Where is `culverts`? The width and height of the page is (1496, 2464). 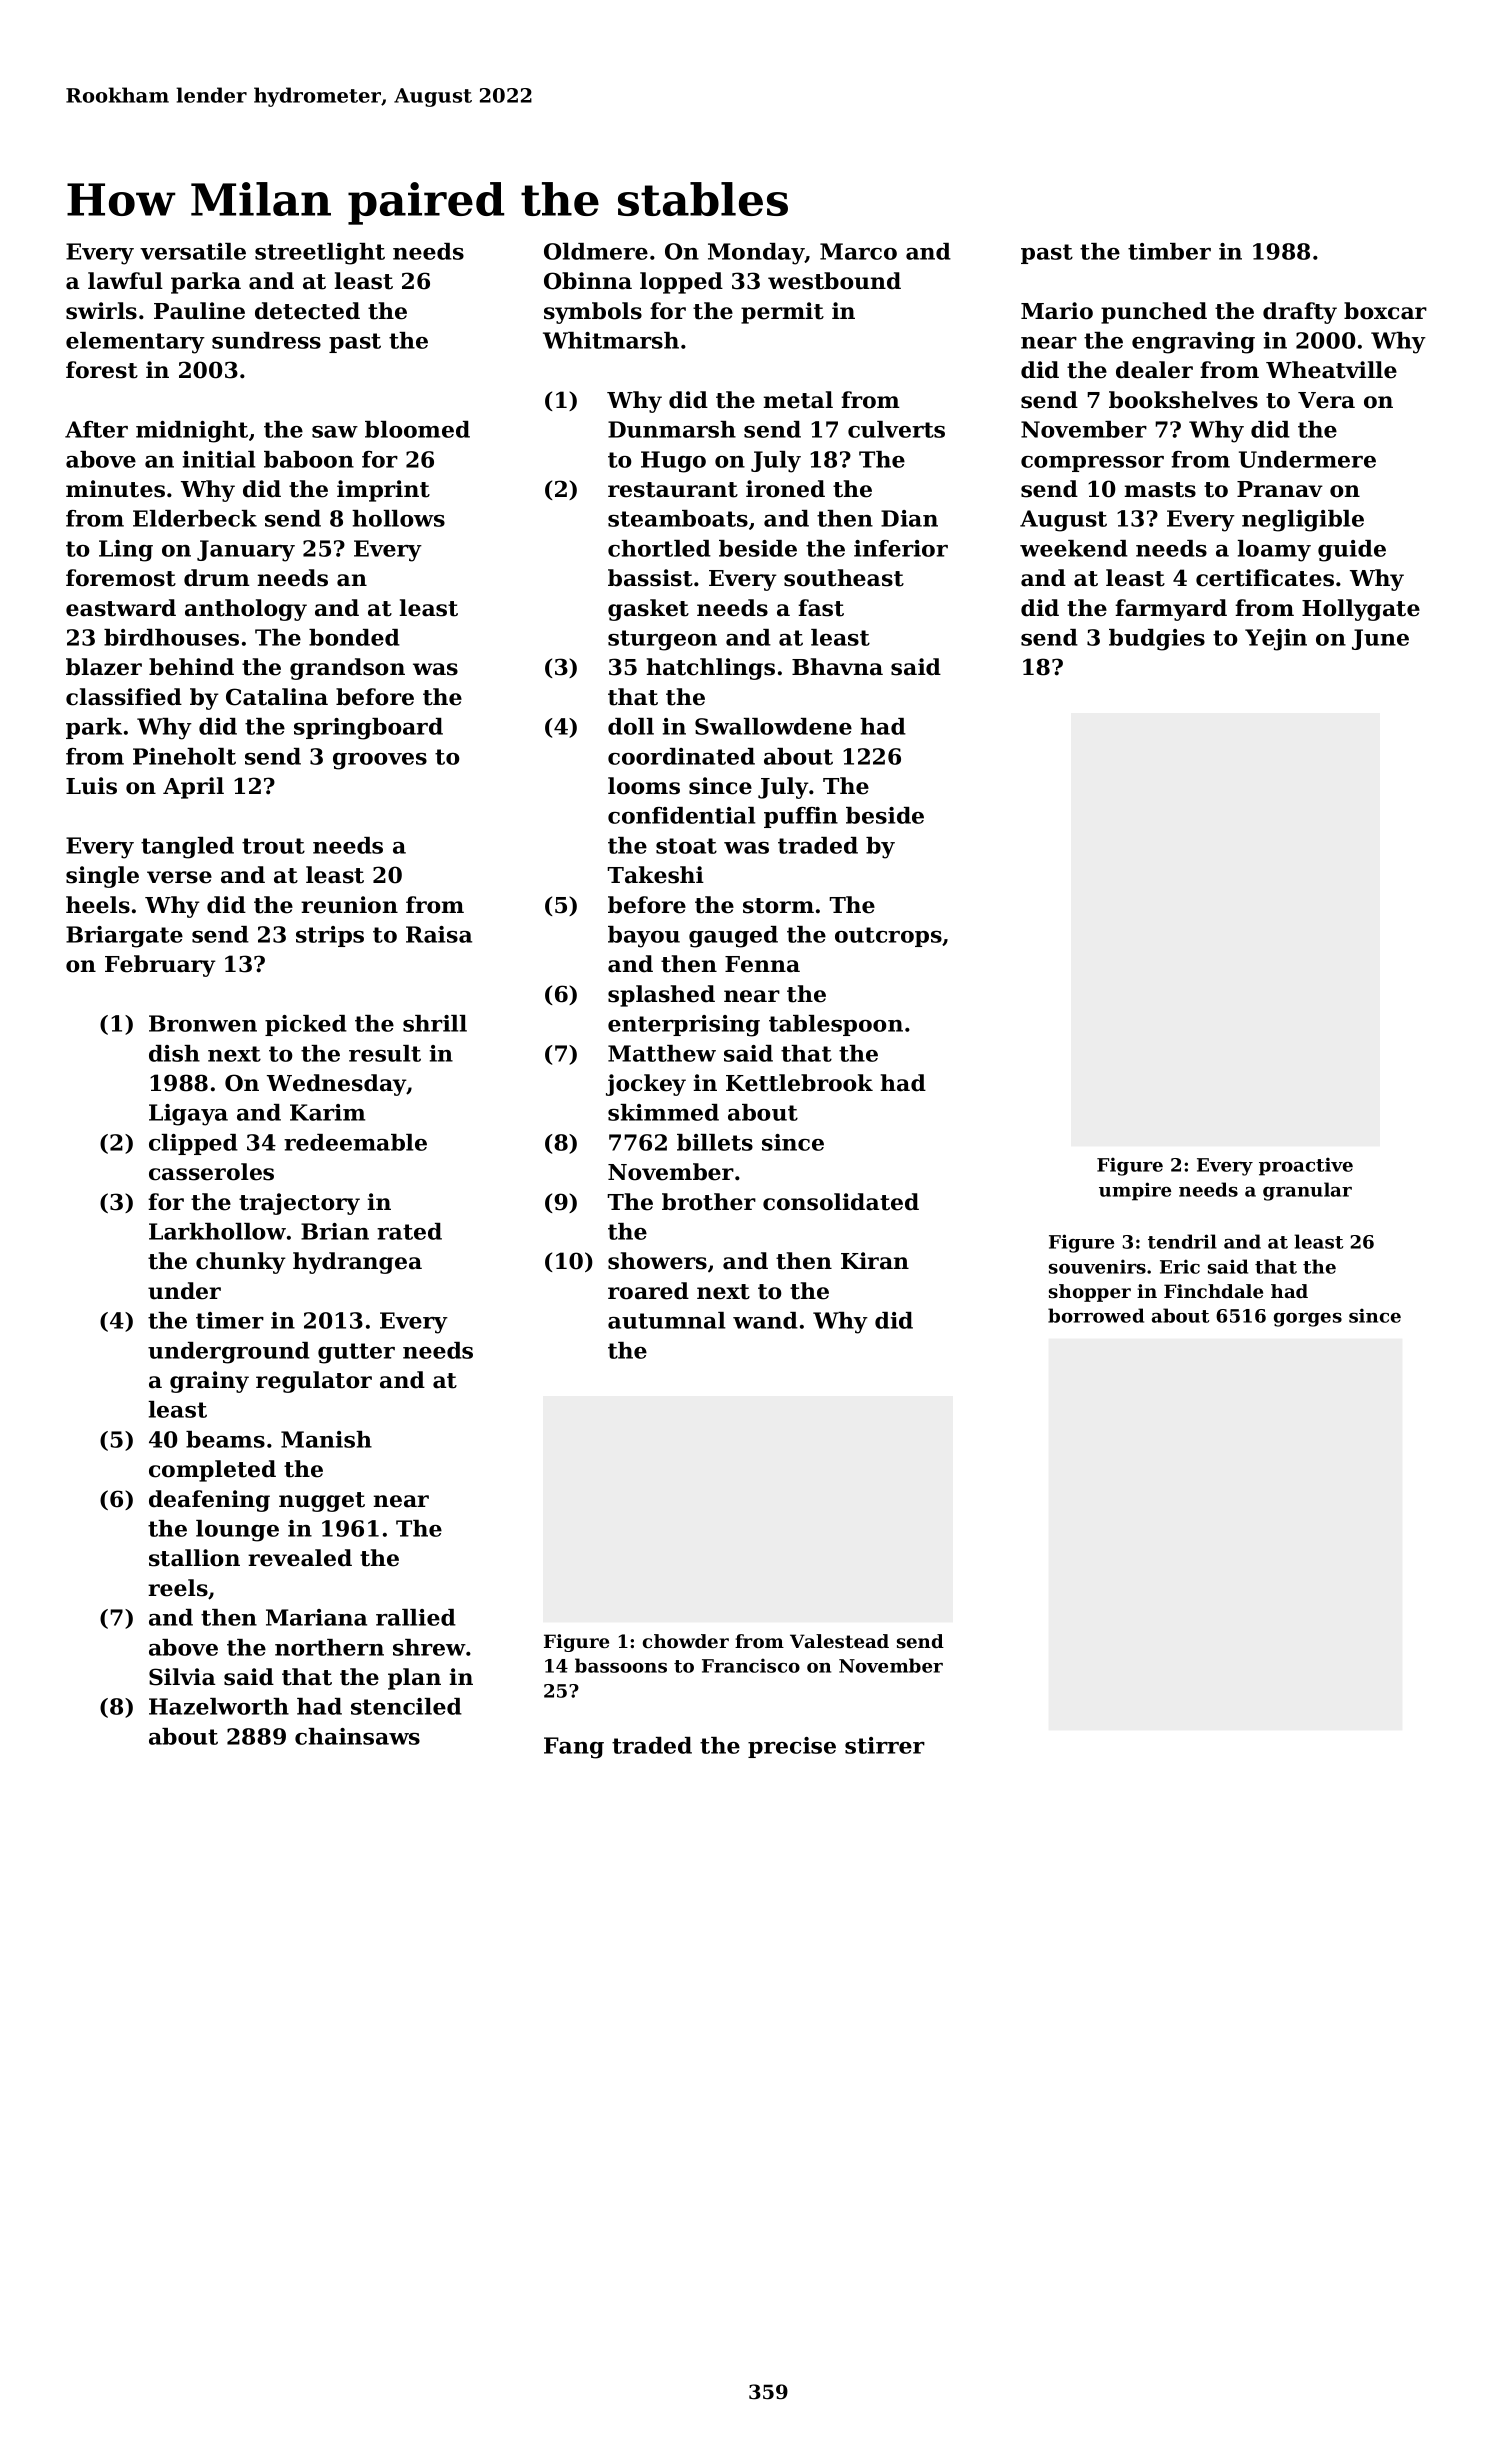 culverts is located at coordinates (896, 429).
